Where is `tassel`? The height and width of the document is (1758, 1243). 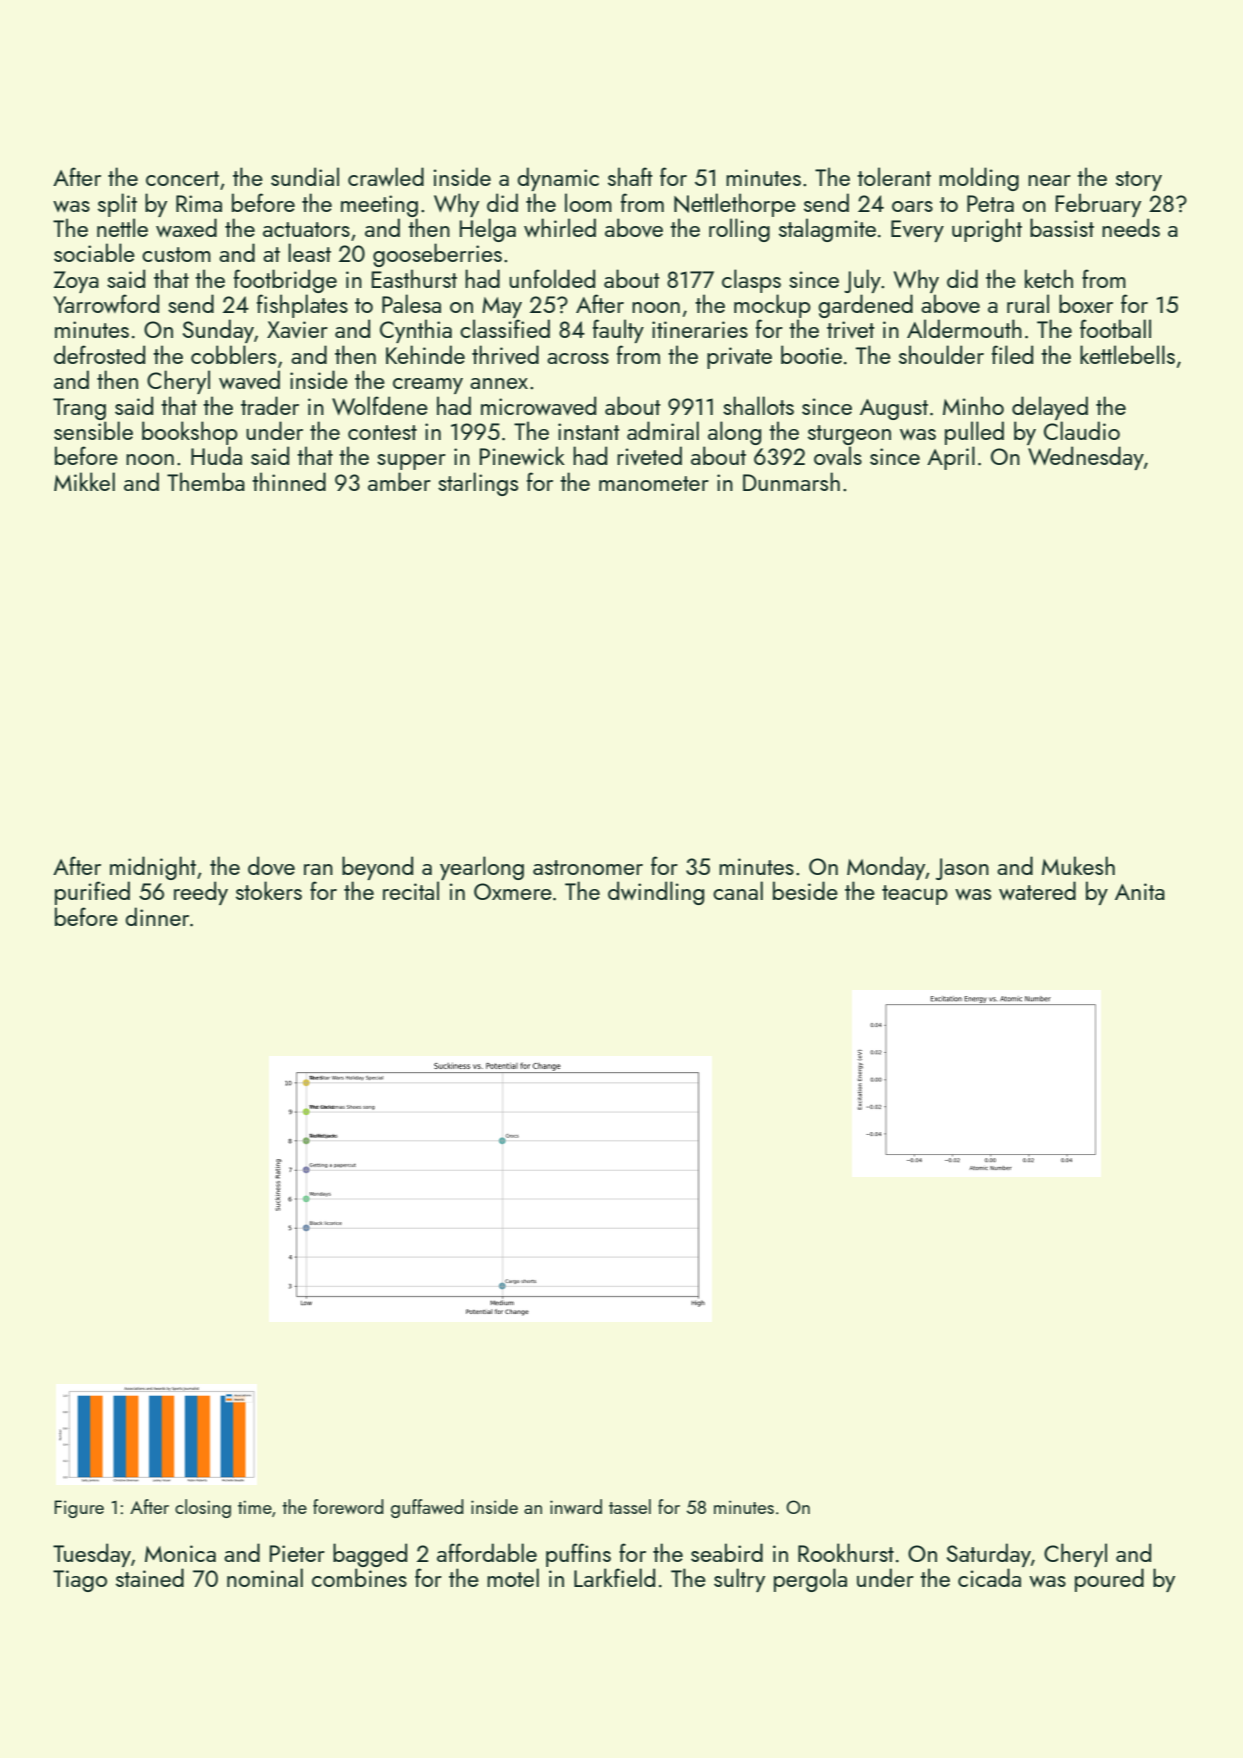
tassel is located at coordinates (630, 1506).
